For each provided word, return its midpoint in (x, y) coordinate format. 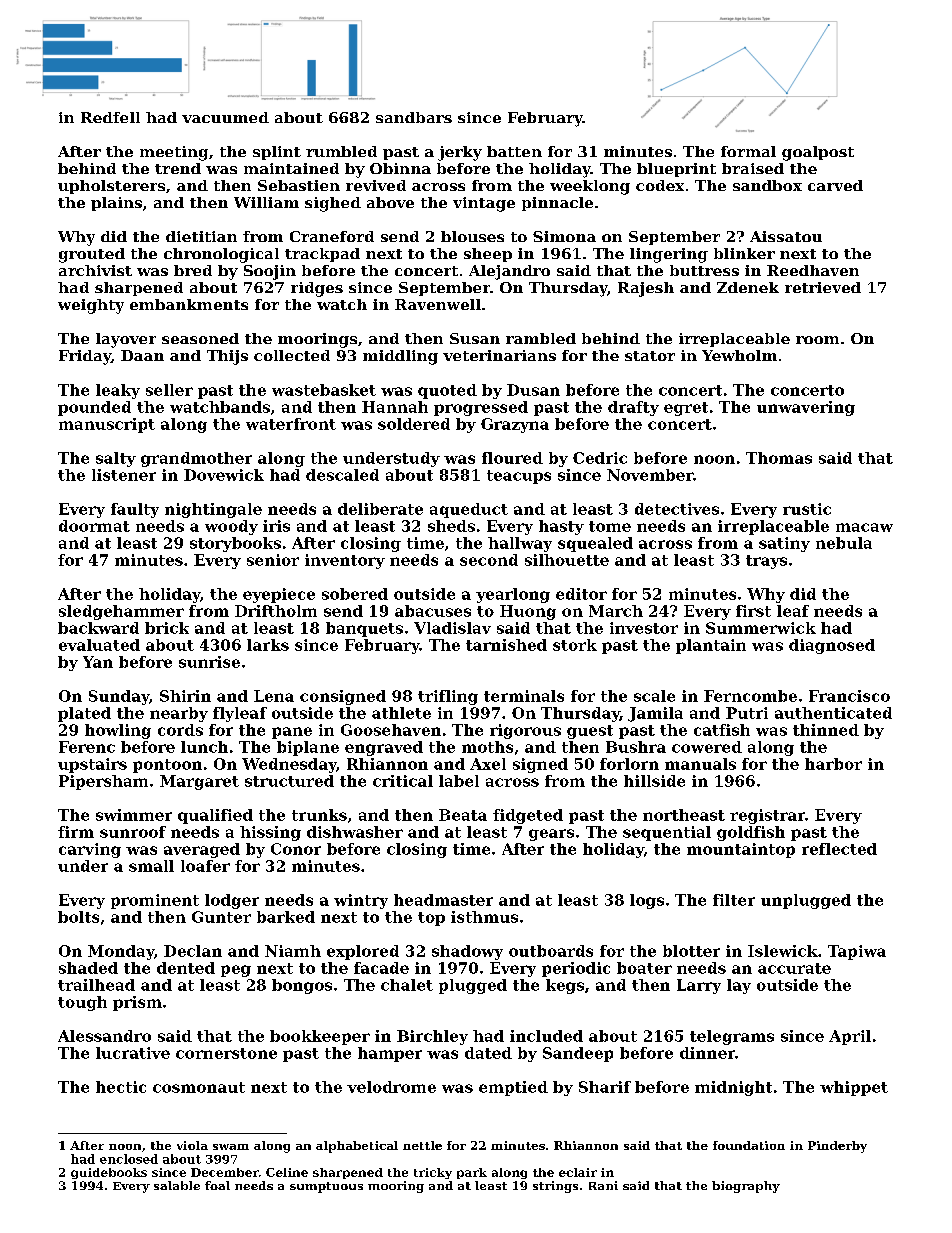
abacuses (433, 611)
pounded (94, 408)
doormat (94, 526)
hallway (520, 544)
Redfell (110, 117)
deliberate (380, 509)
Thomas (779, 458)
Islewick (783, 951)
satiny (784, 544)
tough (82, 1003)
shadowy (467, 952)
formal (748, 151)
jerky (460, 153)
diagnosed (832, 646)
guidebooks (109, 1173)
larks (268, 645)
